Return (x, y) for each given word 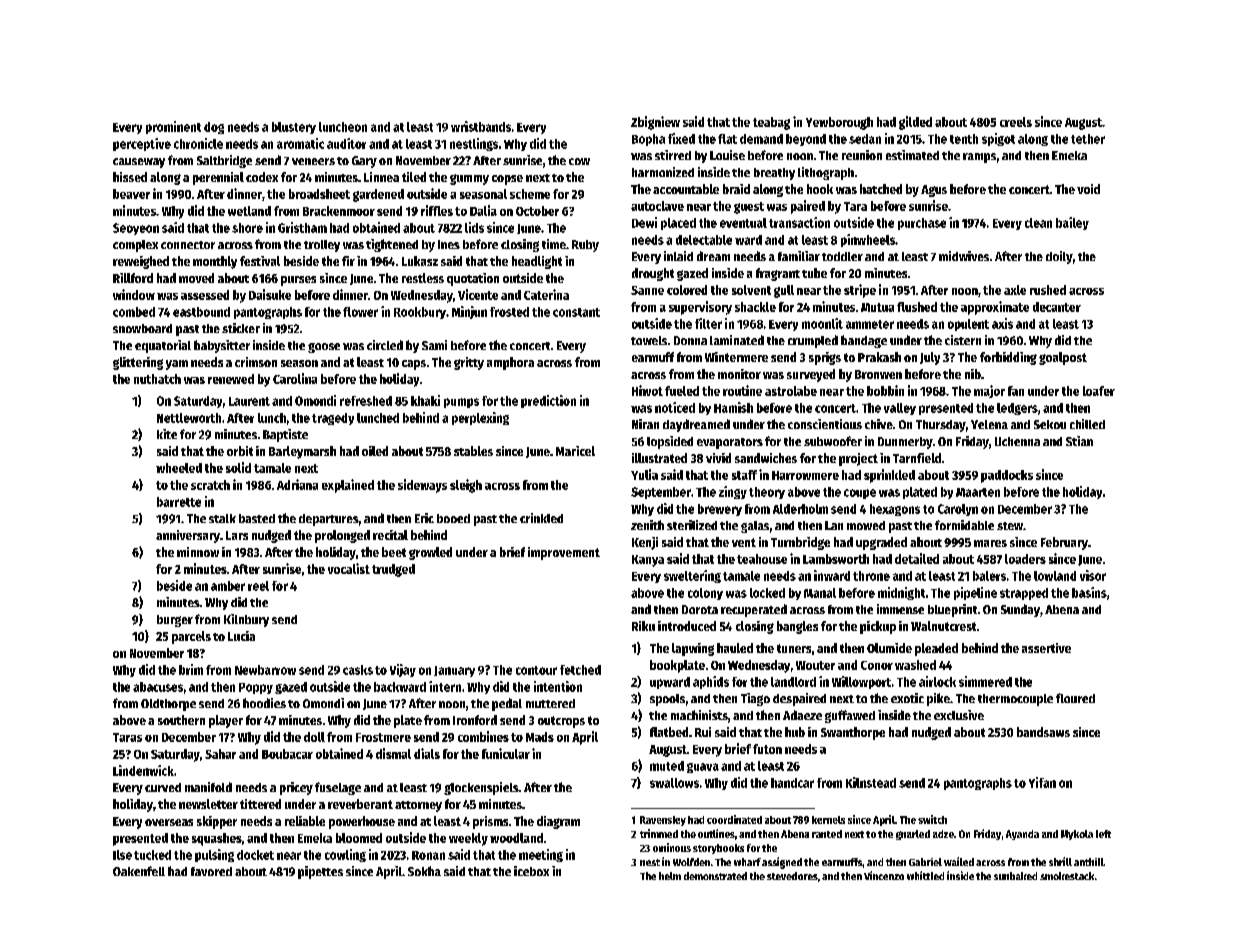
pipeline (975, 593)
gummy (469, 179)
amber (228, 586)
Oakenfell (139, 871)
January (454, 671)
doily (1059, 257)
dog (214, 128)
